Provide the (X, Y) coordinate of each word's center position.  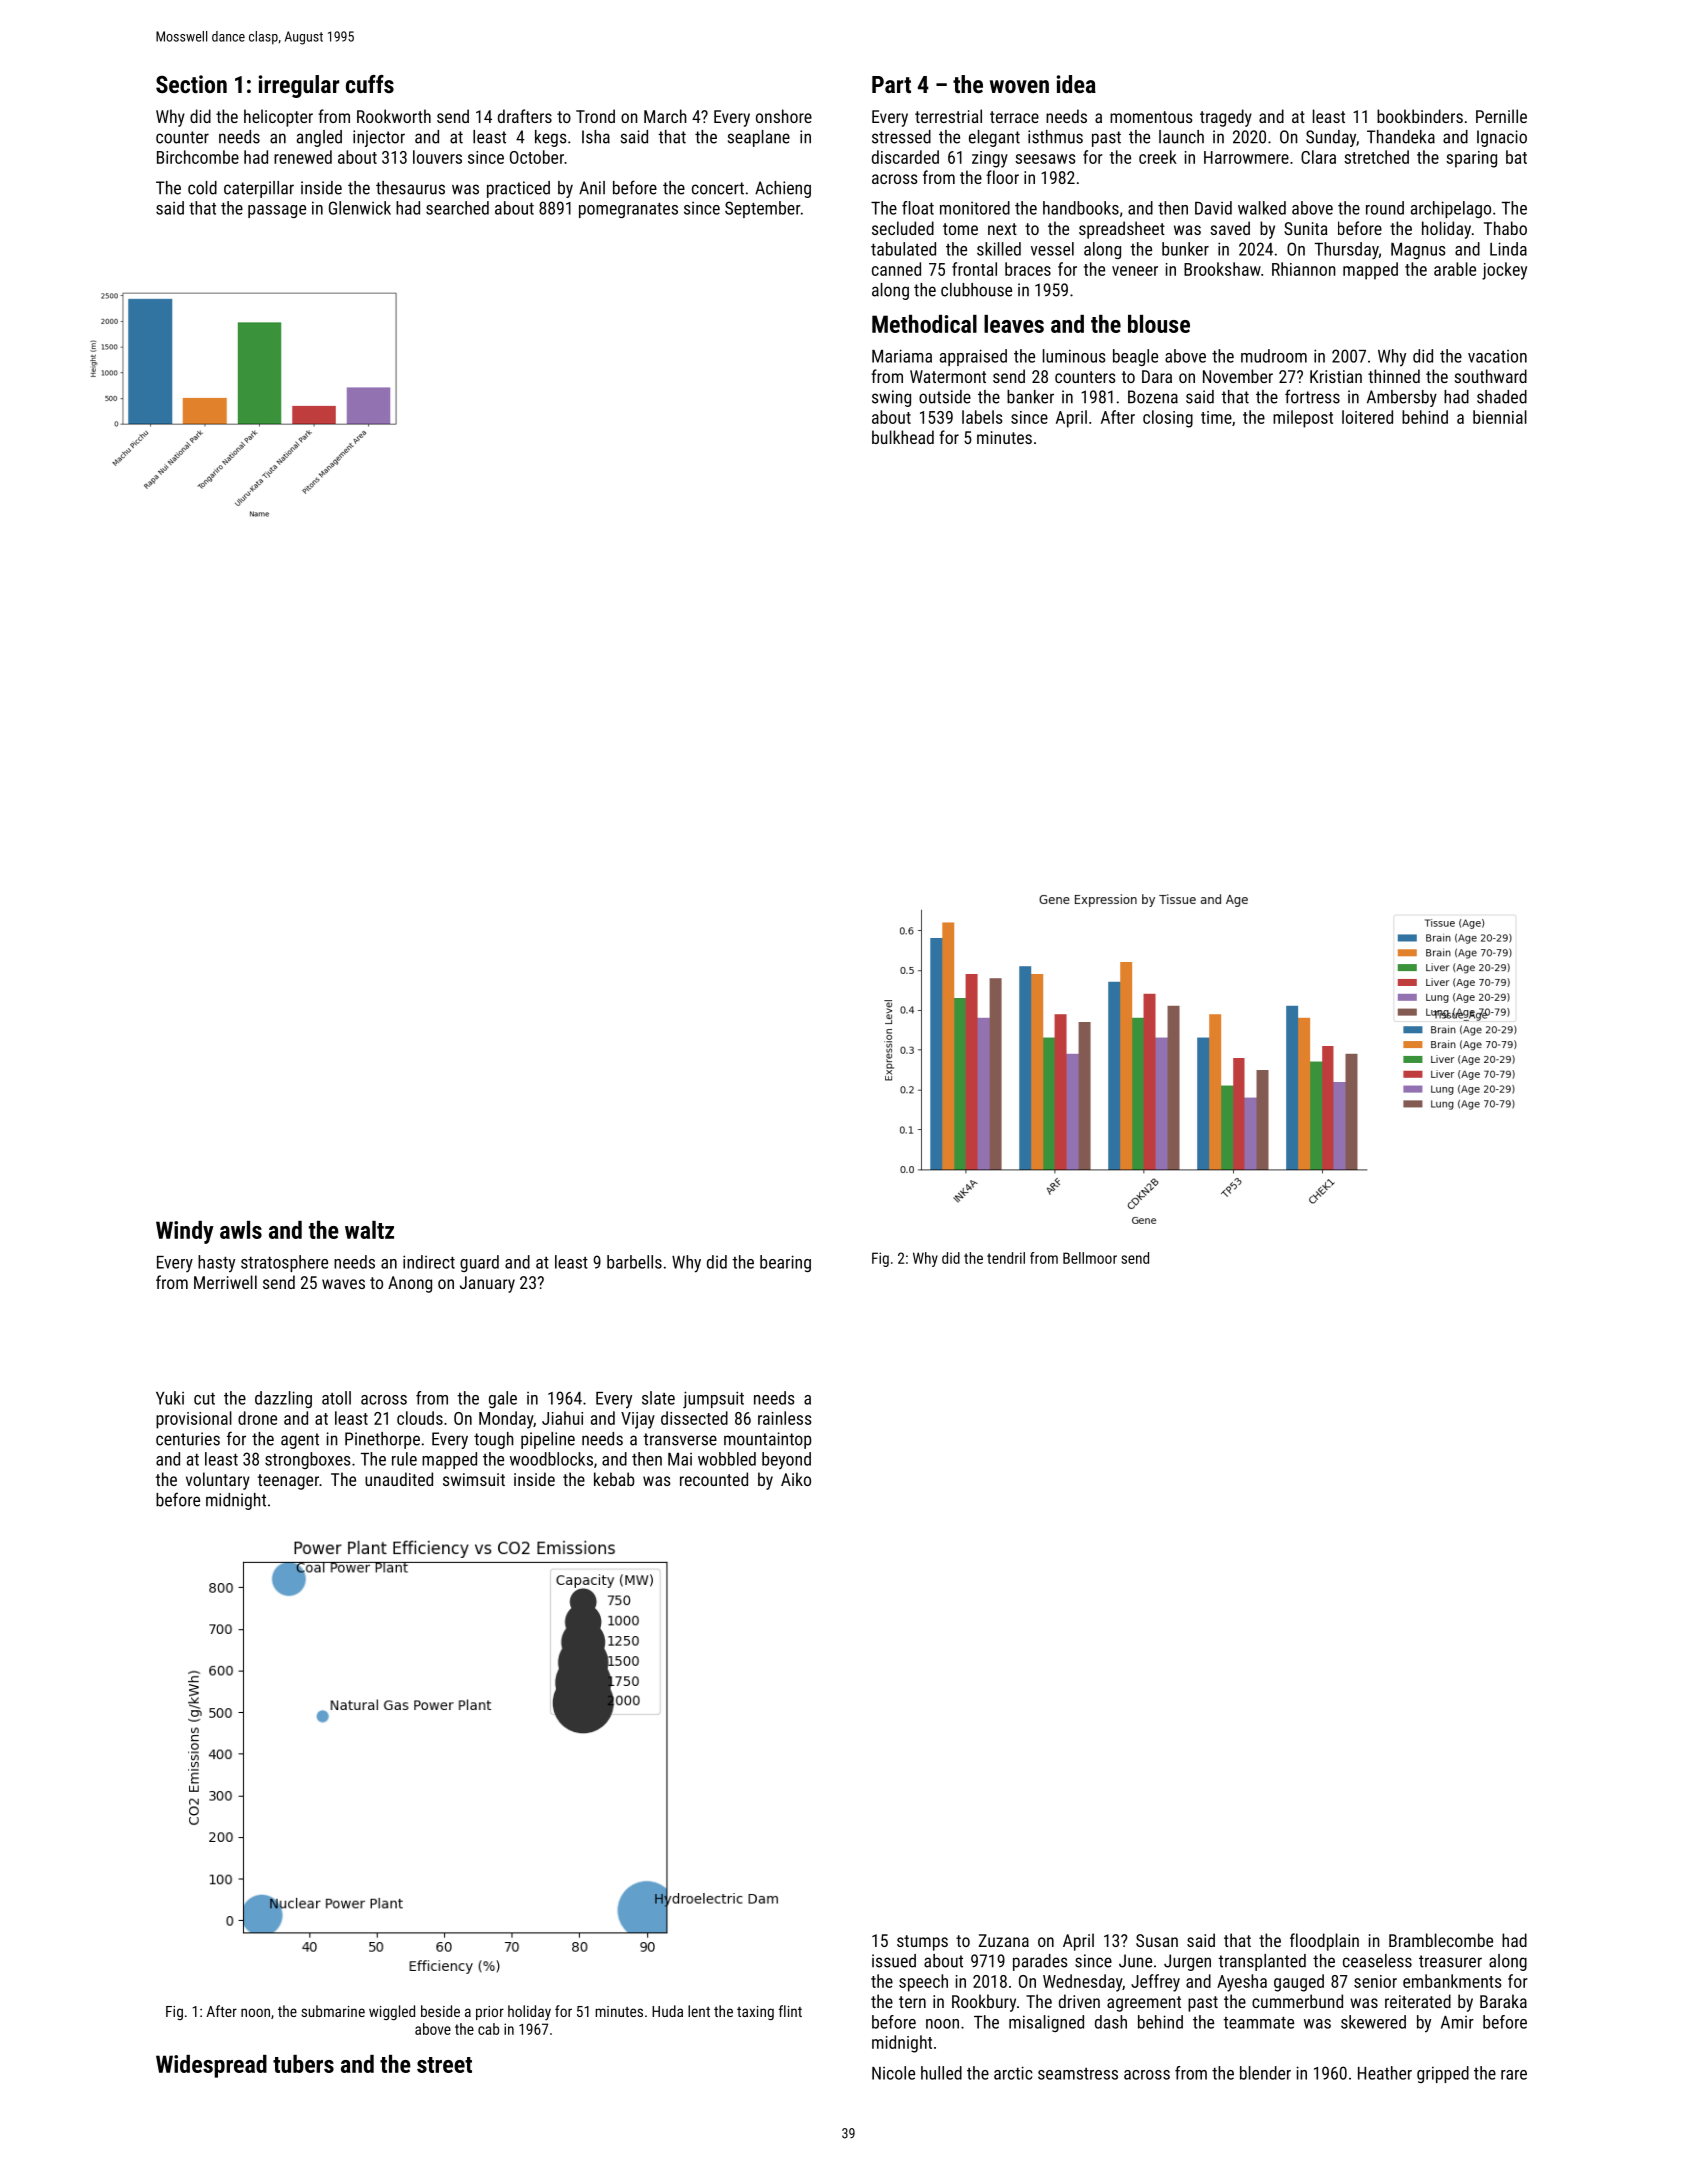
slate (658, 1398)
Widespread (211, 2066)
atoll (336, 1398)
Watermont (948, 376)
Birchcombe (198, 157)
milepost (1303, 419)
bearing (785, 1263)
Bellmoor (1090, 1258)
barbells (634, 1262)
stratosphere (284, 1263)
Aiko (796, 1479)
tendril (1006, 1258)
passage (277, 211)
